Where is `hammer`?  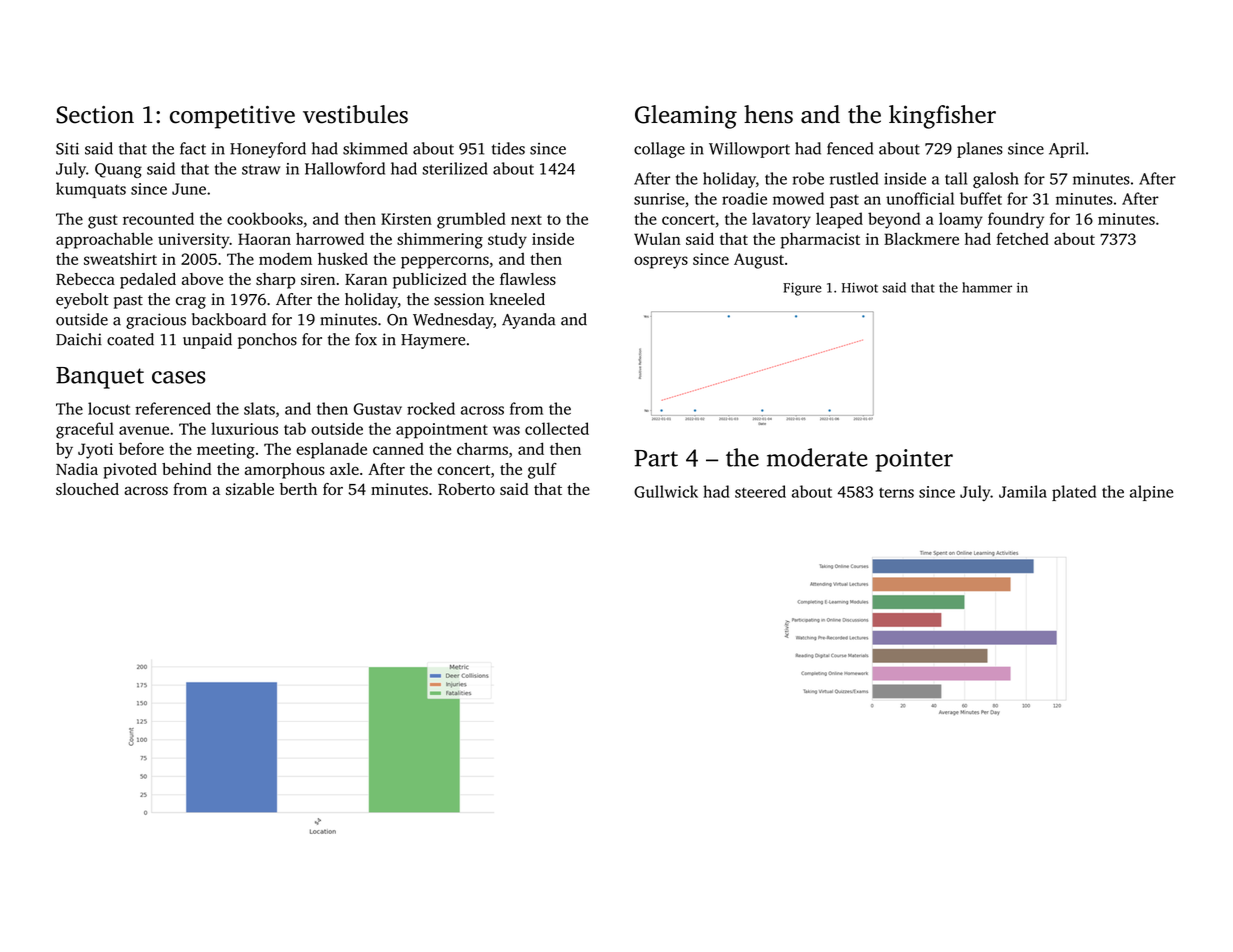 hammer is located at coordinates (987, 287).
